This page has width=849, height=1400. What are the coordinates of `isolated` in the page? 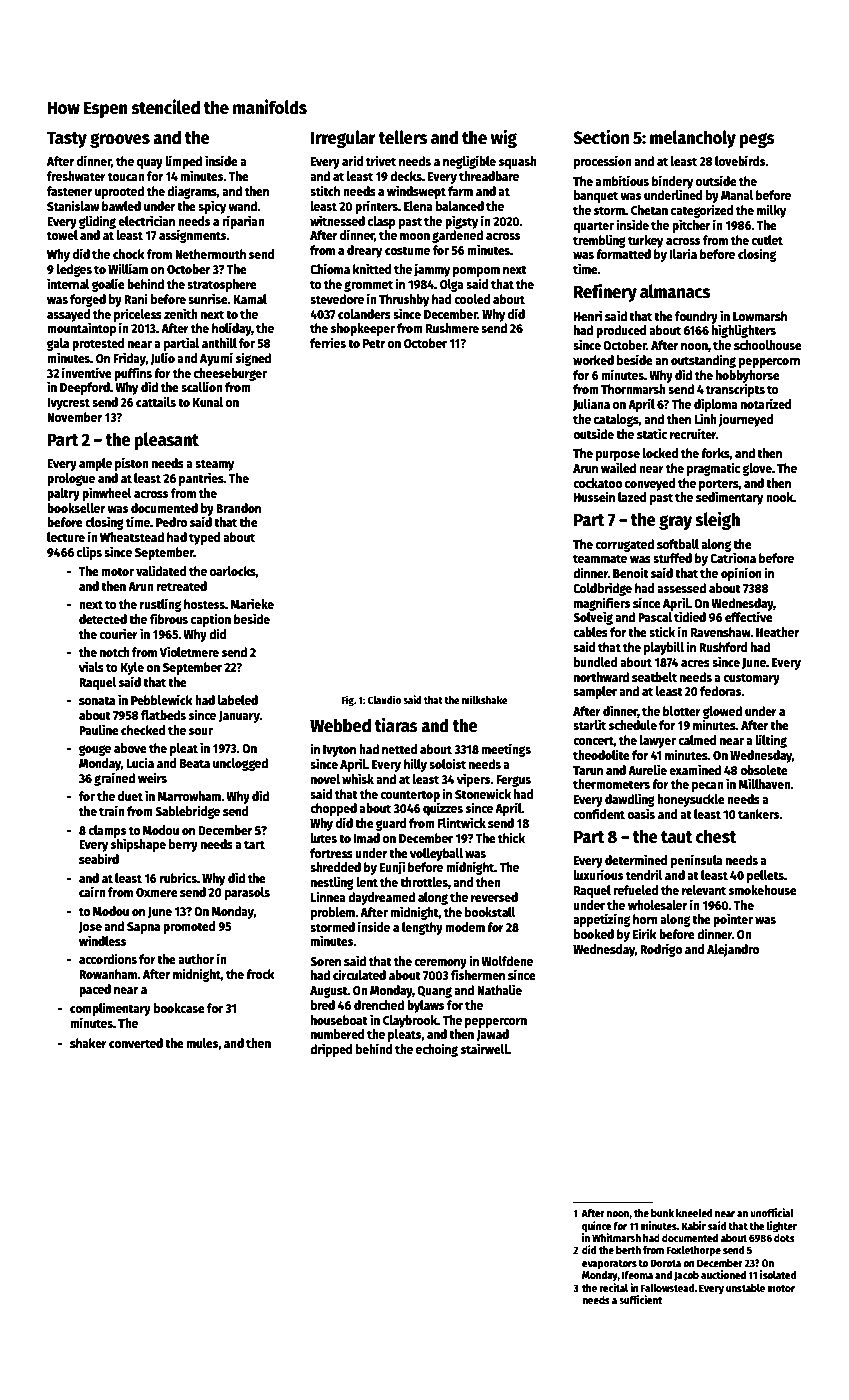 It's located at (778, 1274).
